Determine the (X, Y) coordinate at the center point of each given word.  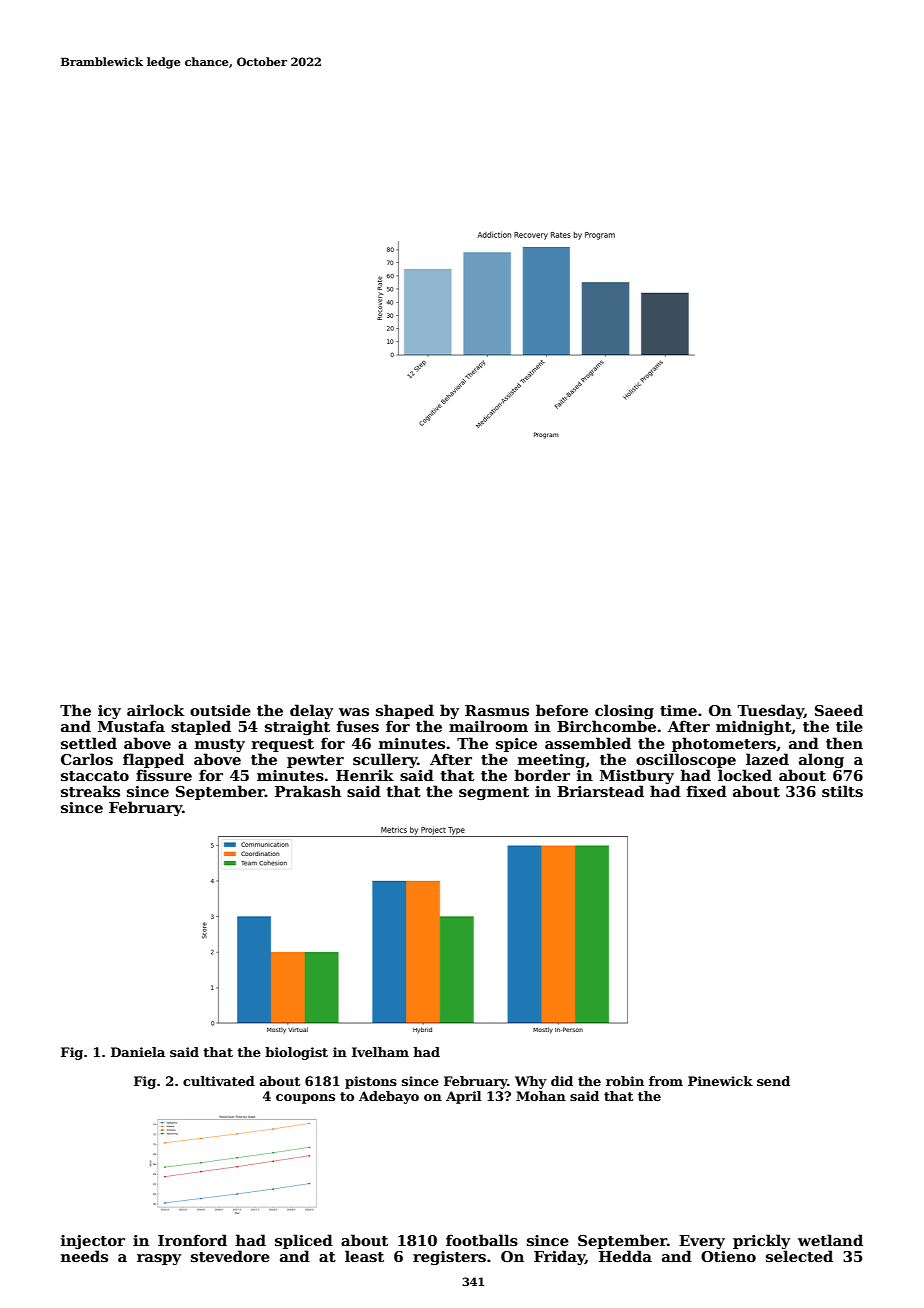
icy (109, 712)
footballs (482, 1240)
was (354, 712)
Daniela (138, 1052)
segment (494, 793)
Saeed (839, 710)
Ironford (192, 1240)
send (773, 1081)
